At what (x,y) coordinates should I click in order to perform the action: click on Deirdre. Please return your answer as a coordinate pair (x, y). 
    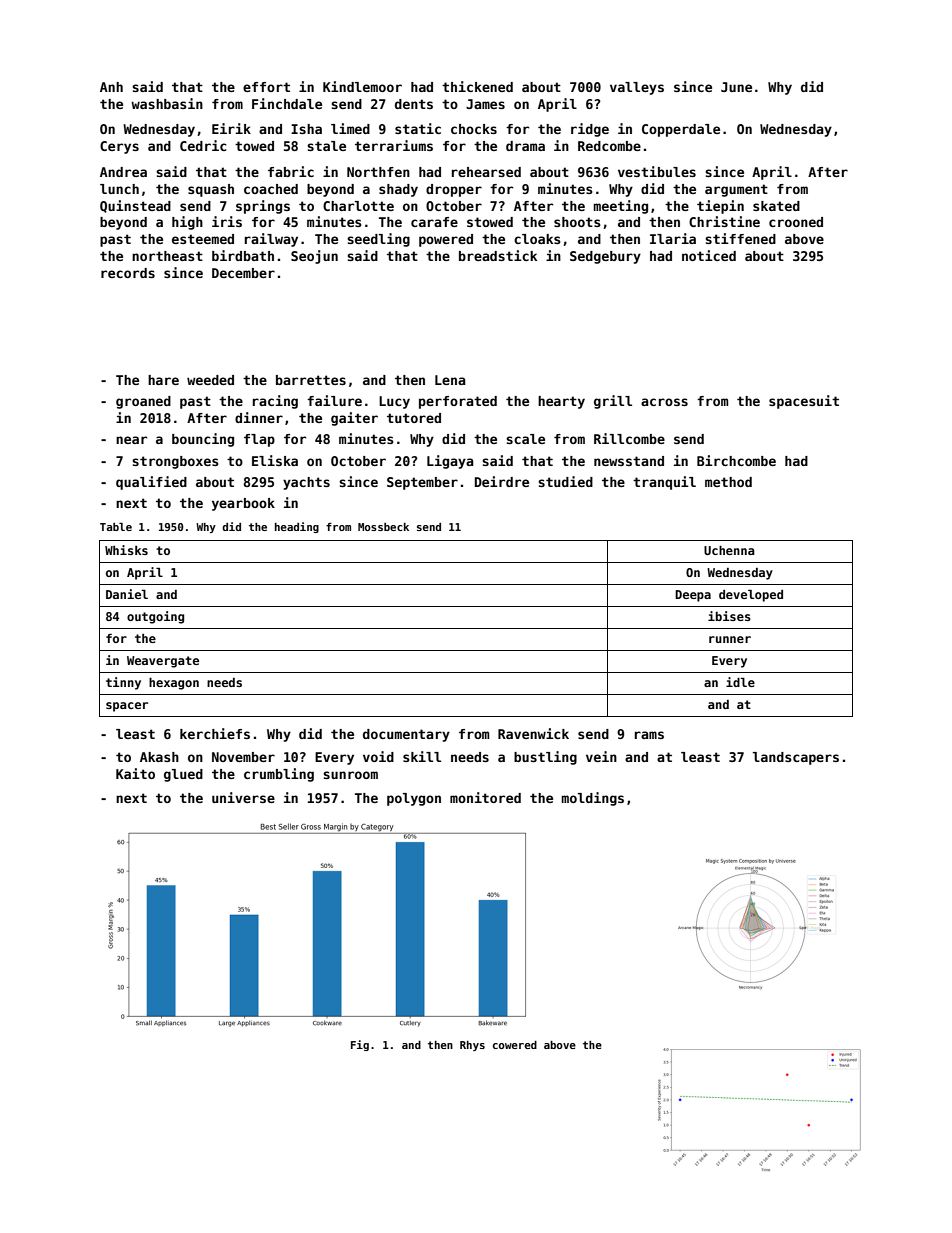
    Looking at the image, I should click on (502, 481).
